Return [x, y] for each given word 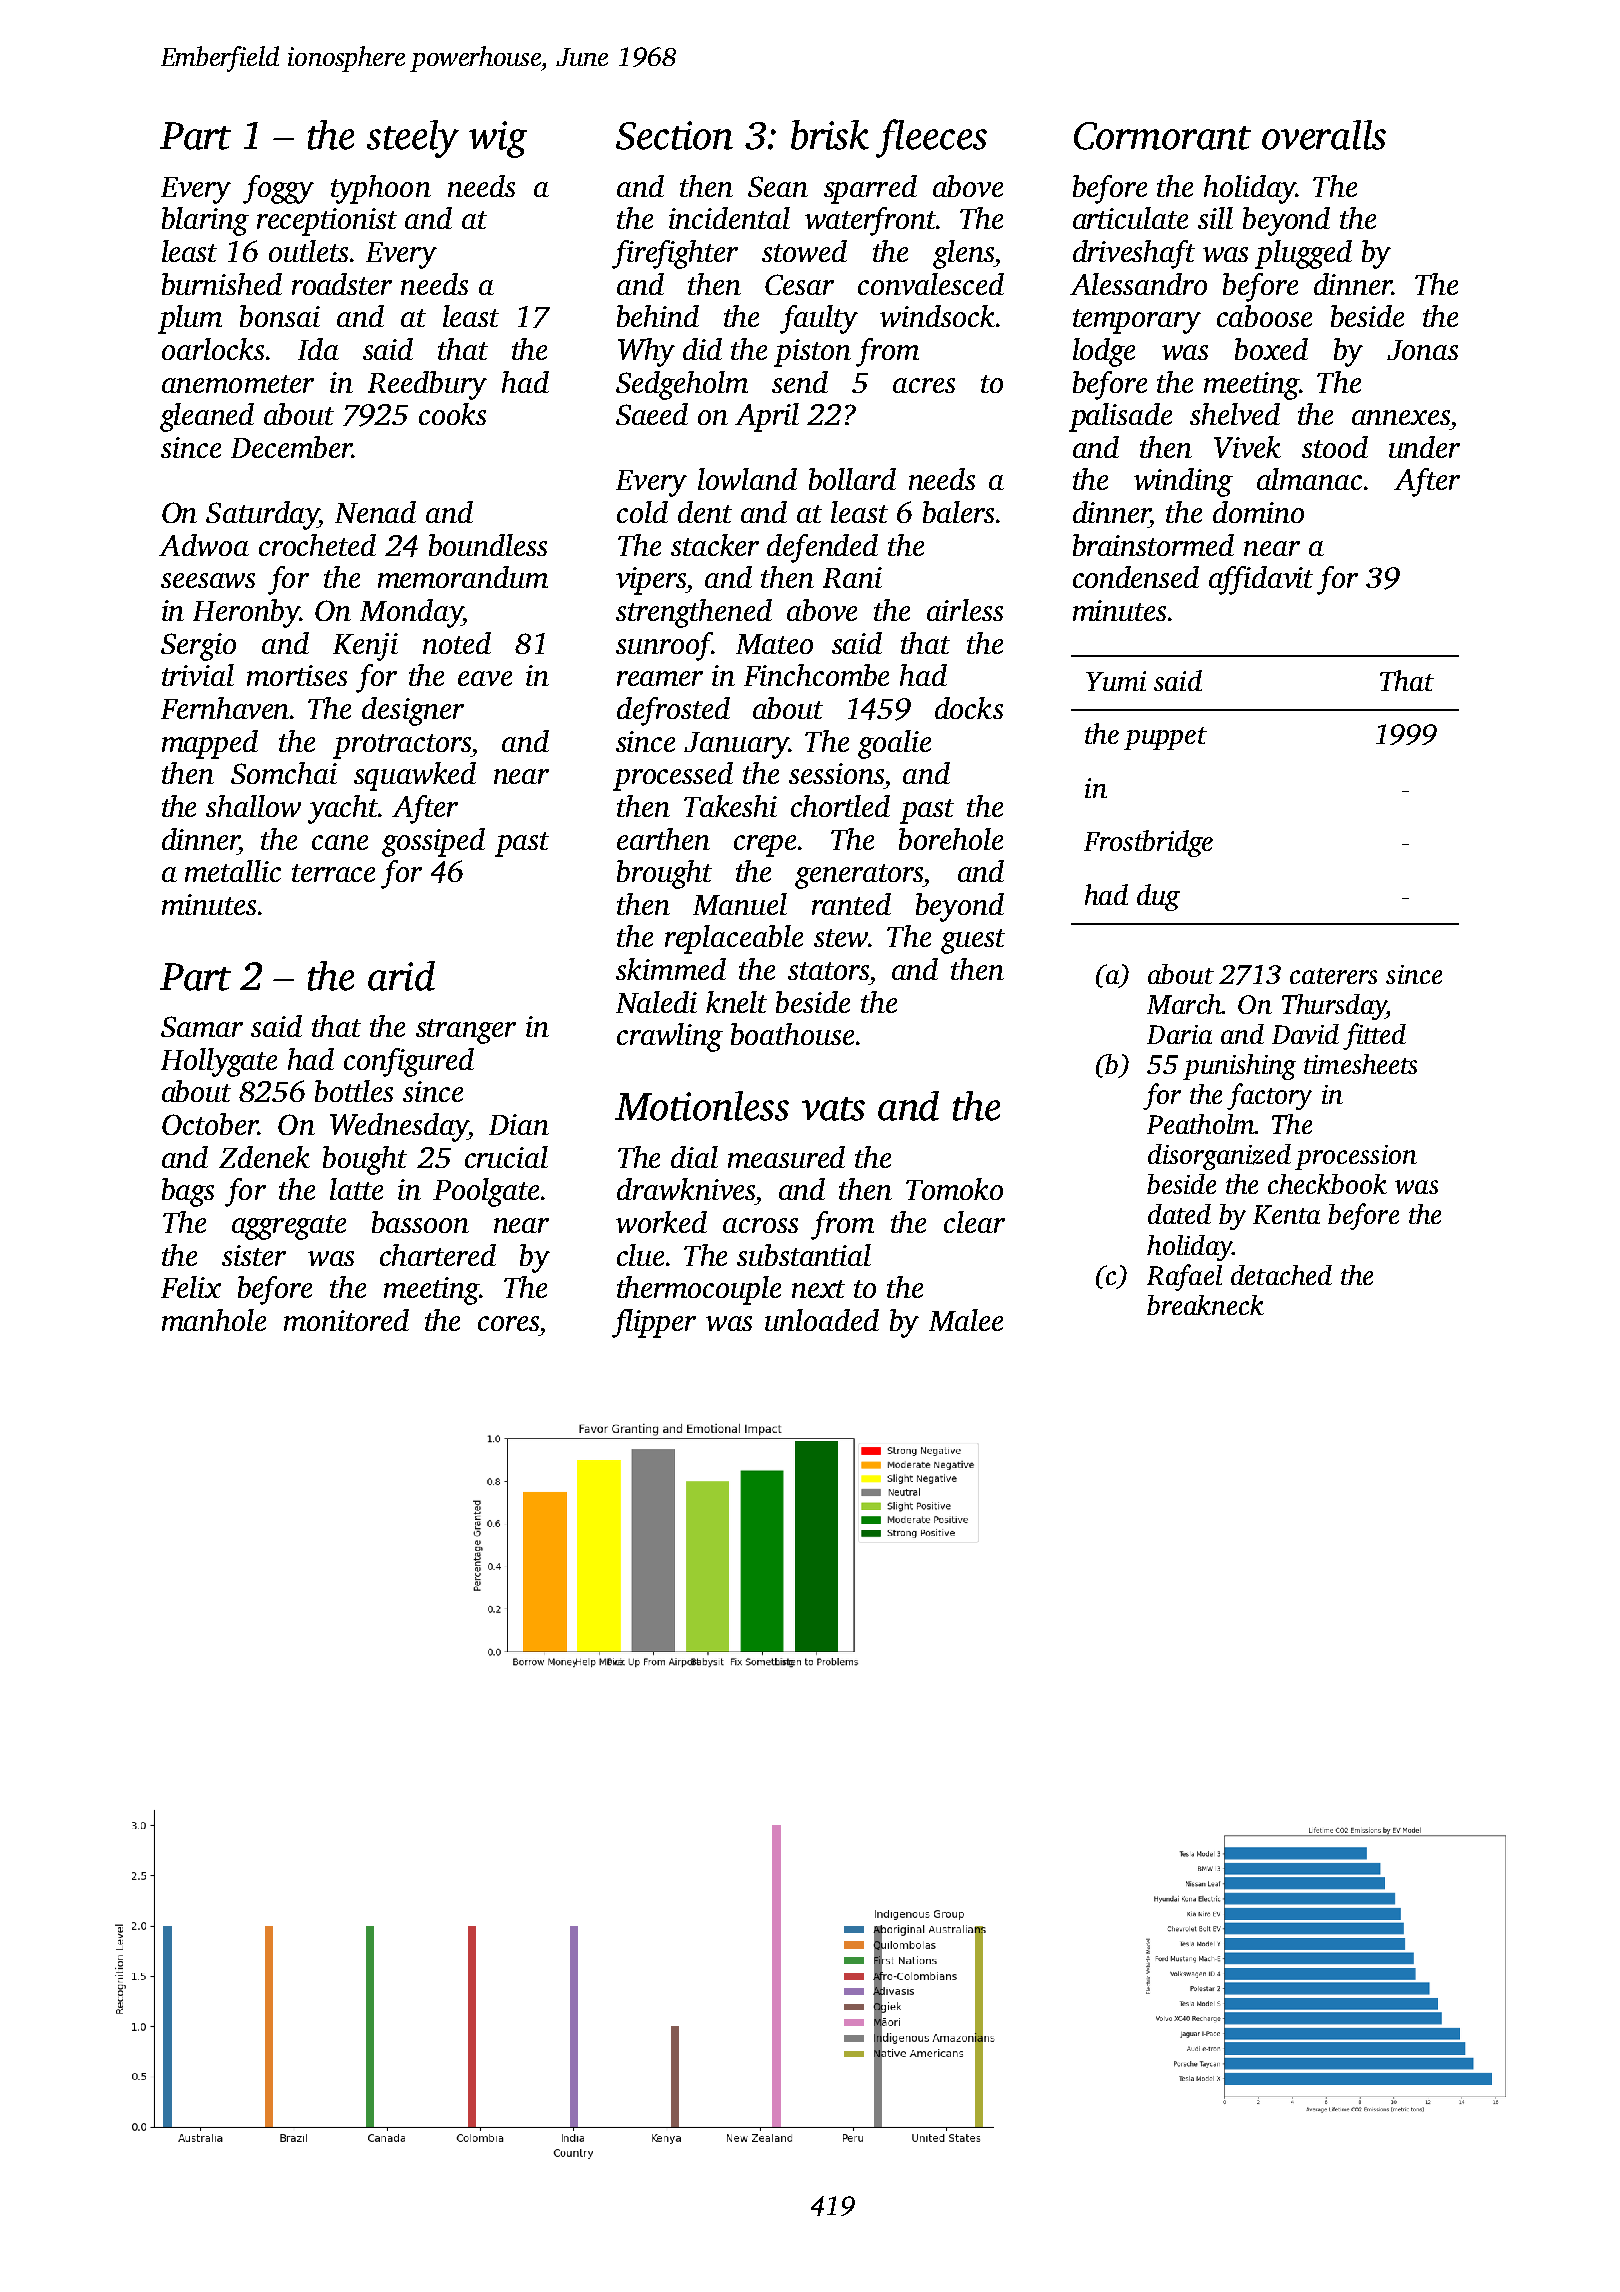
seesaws [208, 580]
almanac [1309, 479]
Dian [519, 1124]
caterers [1333, 976]
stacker [715, 545]
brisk [830, 135]
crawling [670, 1037]
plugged [1303, 254]
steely [413, 139]
